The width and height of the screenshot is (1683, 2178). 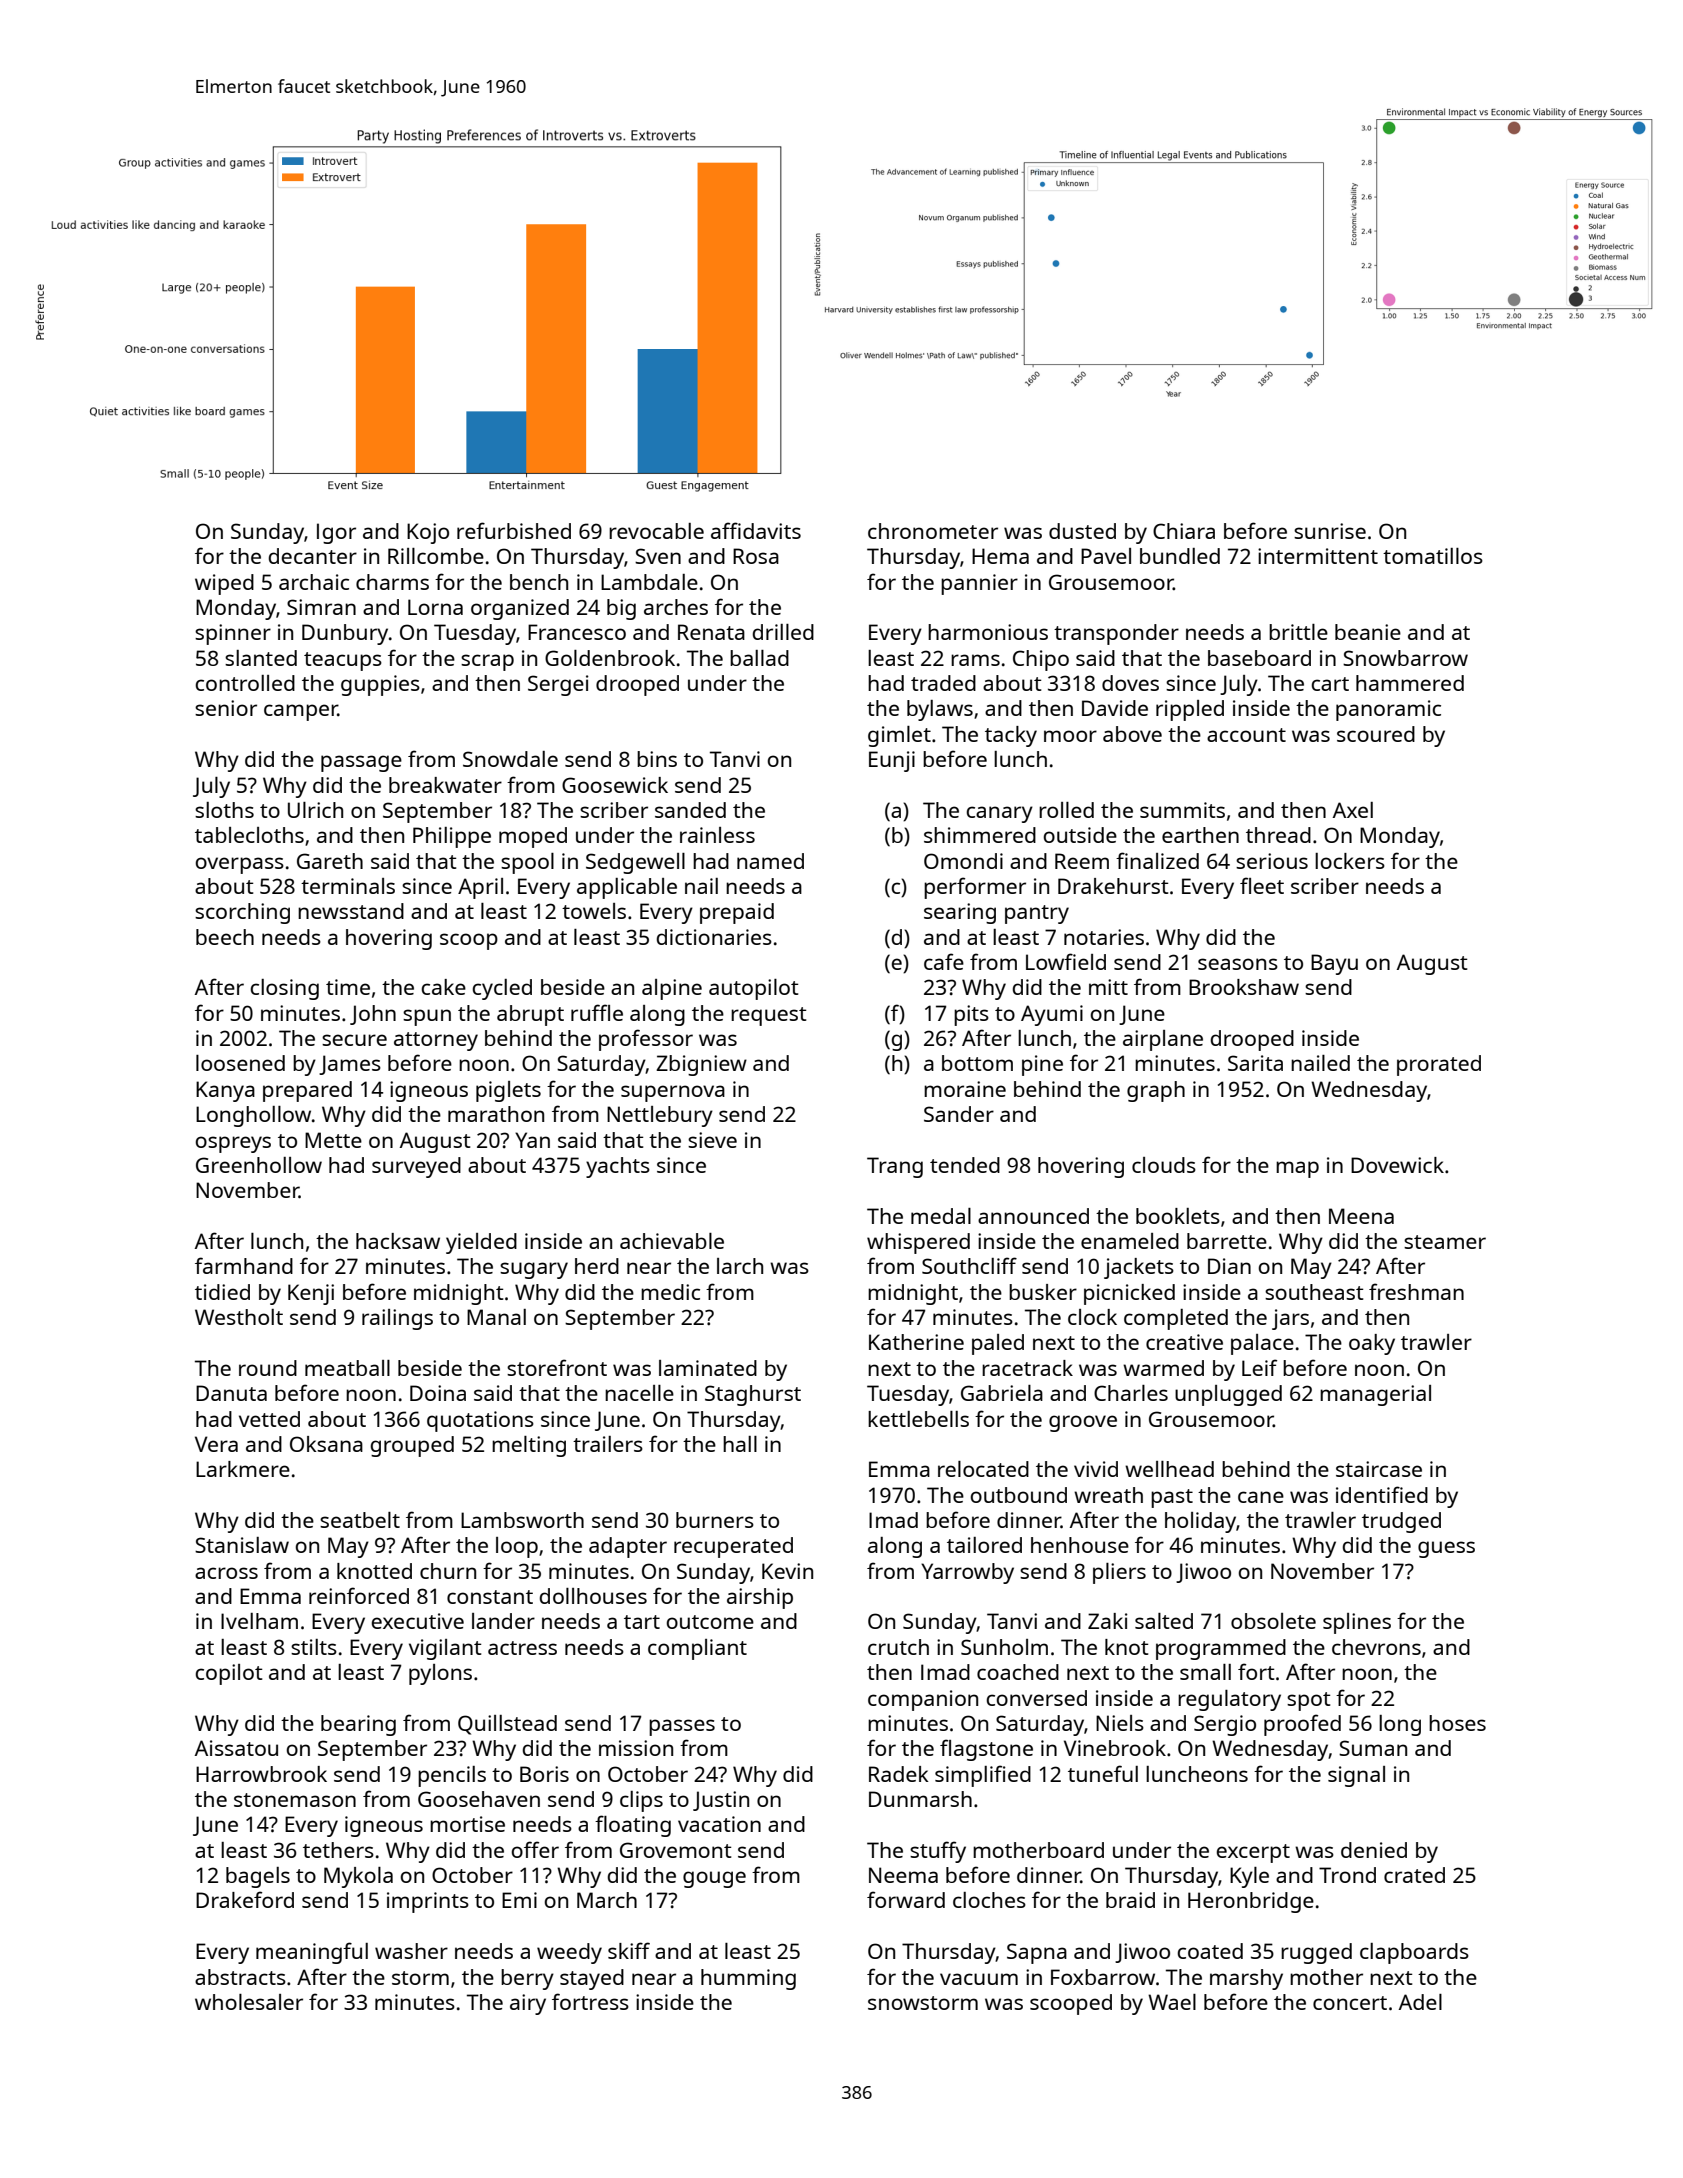 What do you see at coordinates (933, 531) in the screenshot?
I see `chronometer` at bounding box center [933, 531].
